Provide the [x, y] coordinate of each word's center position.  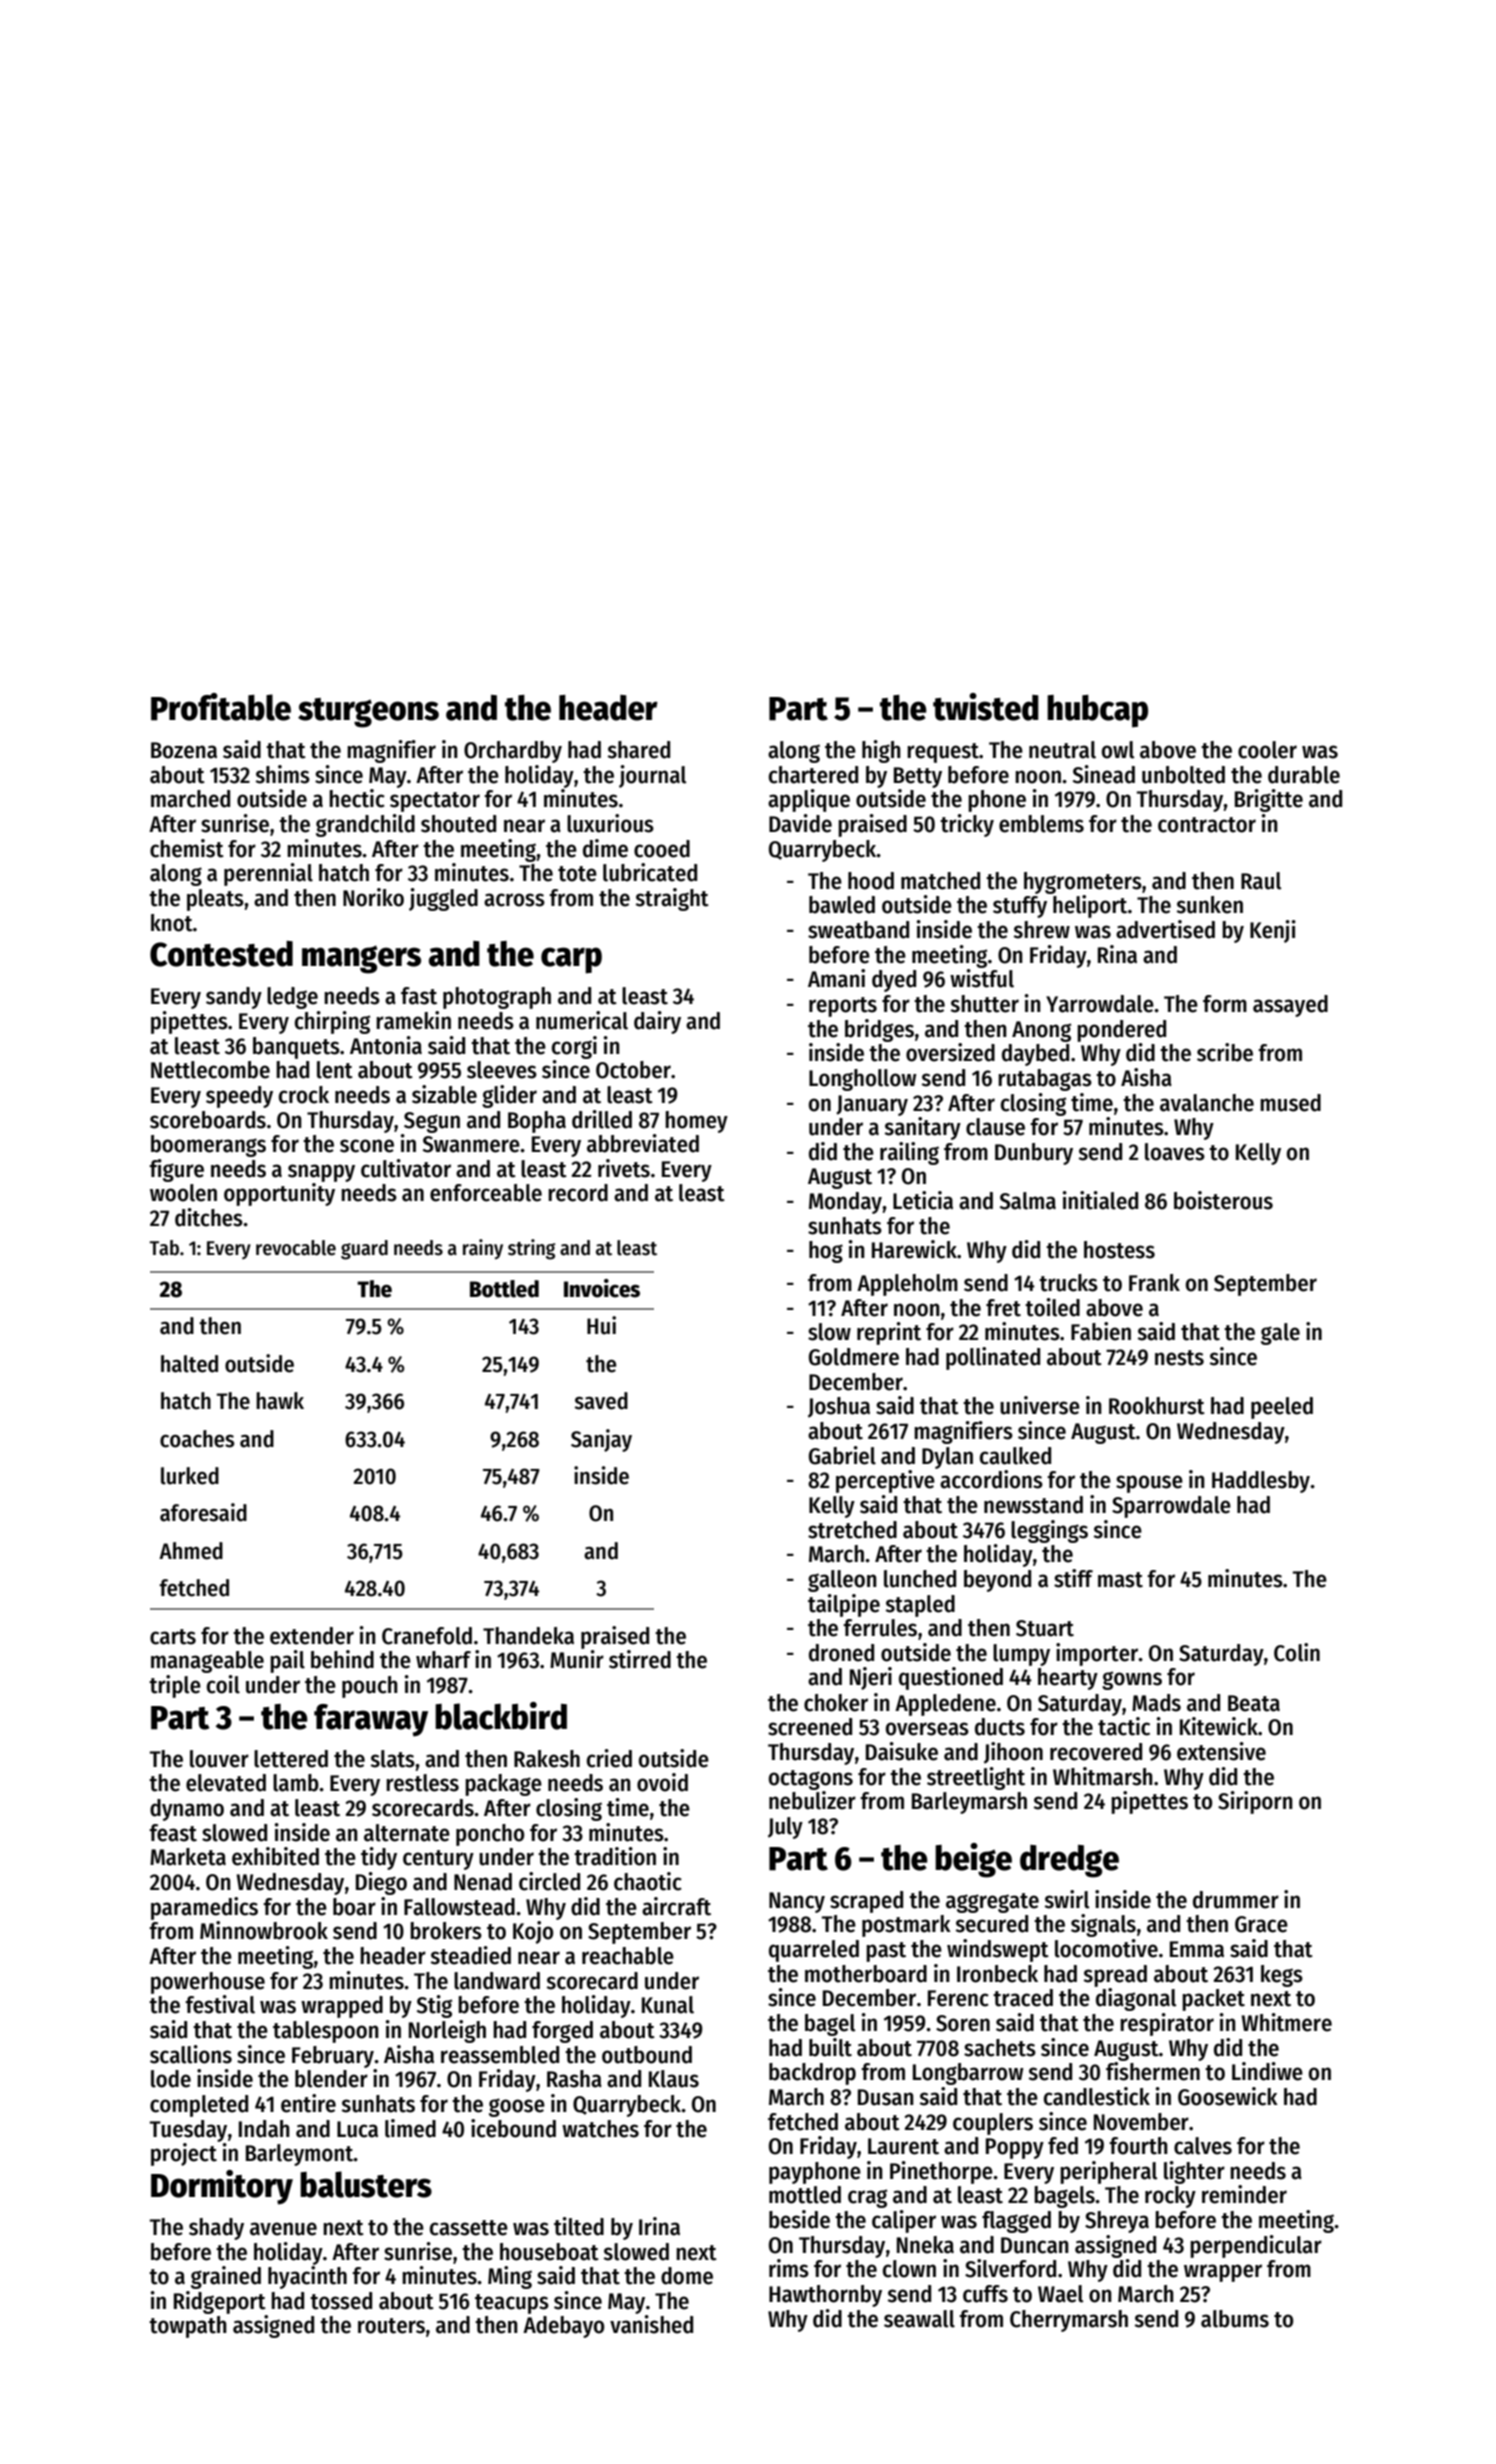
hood [871, 881]
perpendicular [1256, 2246]
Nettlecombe [210, 1070]
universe [1040, 1405]
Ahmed [191, 1551]
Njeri [871, 1678]
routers [391, 2326]
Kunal [668, 2005]
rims [789, 2268]
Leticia [923, 1200]
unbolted [1183, 775]
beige [973, 1860]
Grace [1261, 1924]
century [438, 1860]
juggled [443, 899]
